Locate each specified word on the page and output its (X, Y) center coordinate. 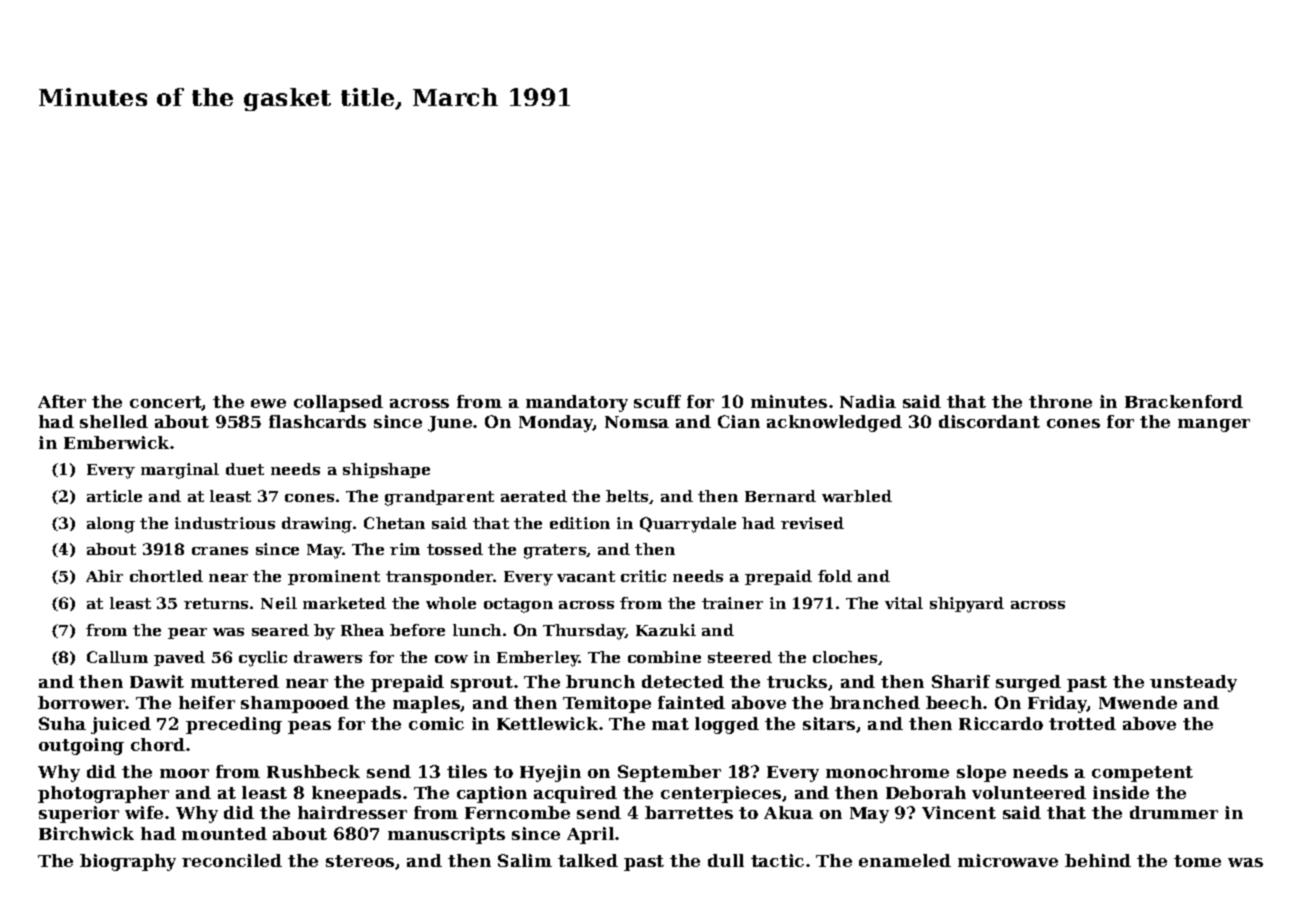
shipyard (967, 605)
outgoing (81, 746)
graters (555, 551)
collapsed (338, 403)
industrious (225, 523)
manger (1214, 425)
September (669, 773)
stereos (360, 861)
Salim (525, 860)
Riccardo (1001, 723)
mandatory (577, 403)
